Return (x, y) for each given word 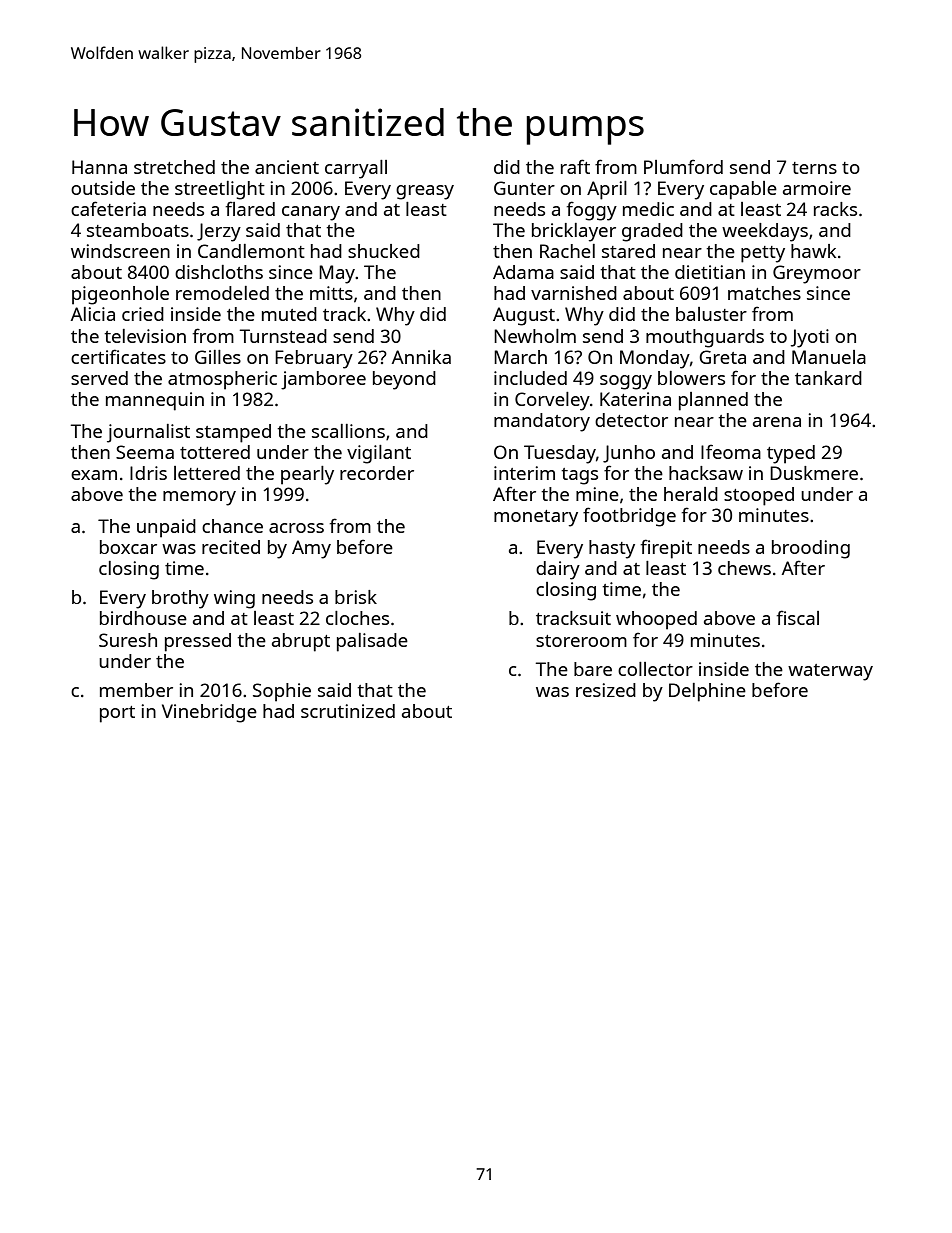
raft (575, 166)
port (117, 714)
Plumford (683, 166)
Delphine (707, 692)
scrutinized (348, 711)
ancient (287, 167)
